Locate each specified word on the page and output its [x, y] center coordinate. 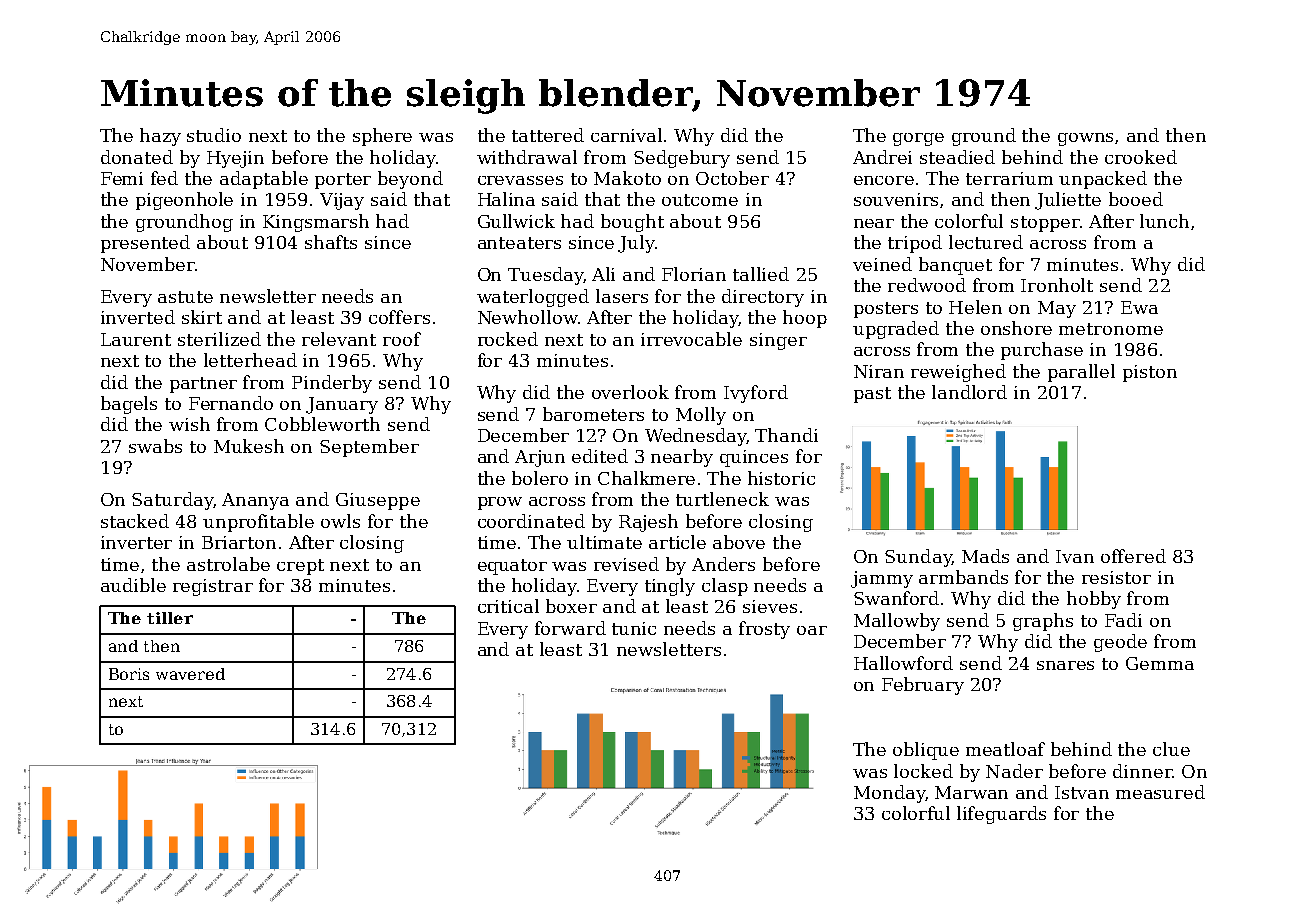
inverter [136, 542]
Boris [129, 674]
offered [1133, 556]
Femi [122, 178]
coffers [399, 317]
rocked [508, 339]
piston [1150, 373]
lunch [1164, 221]
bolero [540, 478]
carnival [626, 135]
